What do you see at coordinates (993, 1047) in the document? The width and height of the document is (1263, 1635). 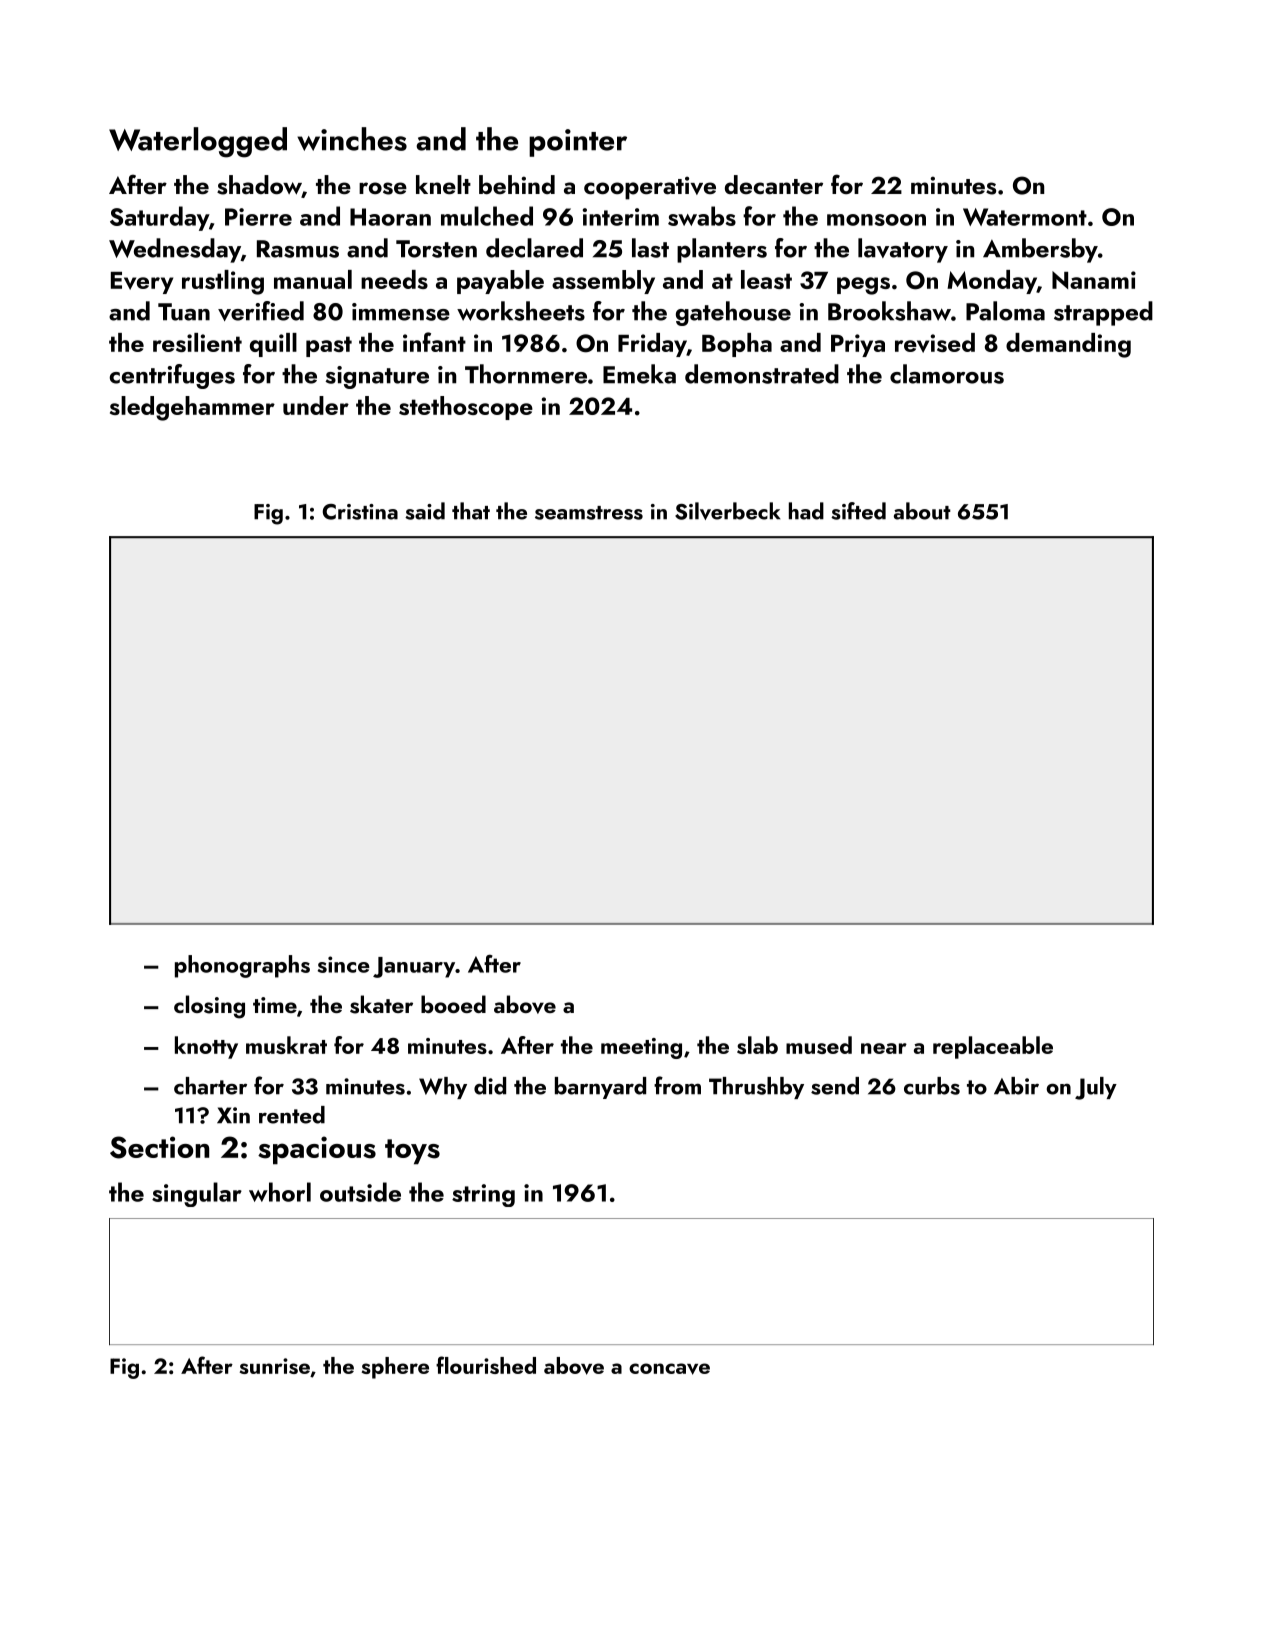 I see `replaceable` at bounding box center [993, 1047].
